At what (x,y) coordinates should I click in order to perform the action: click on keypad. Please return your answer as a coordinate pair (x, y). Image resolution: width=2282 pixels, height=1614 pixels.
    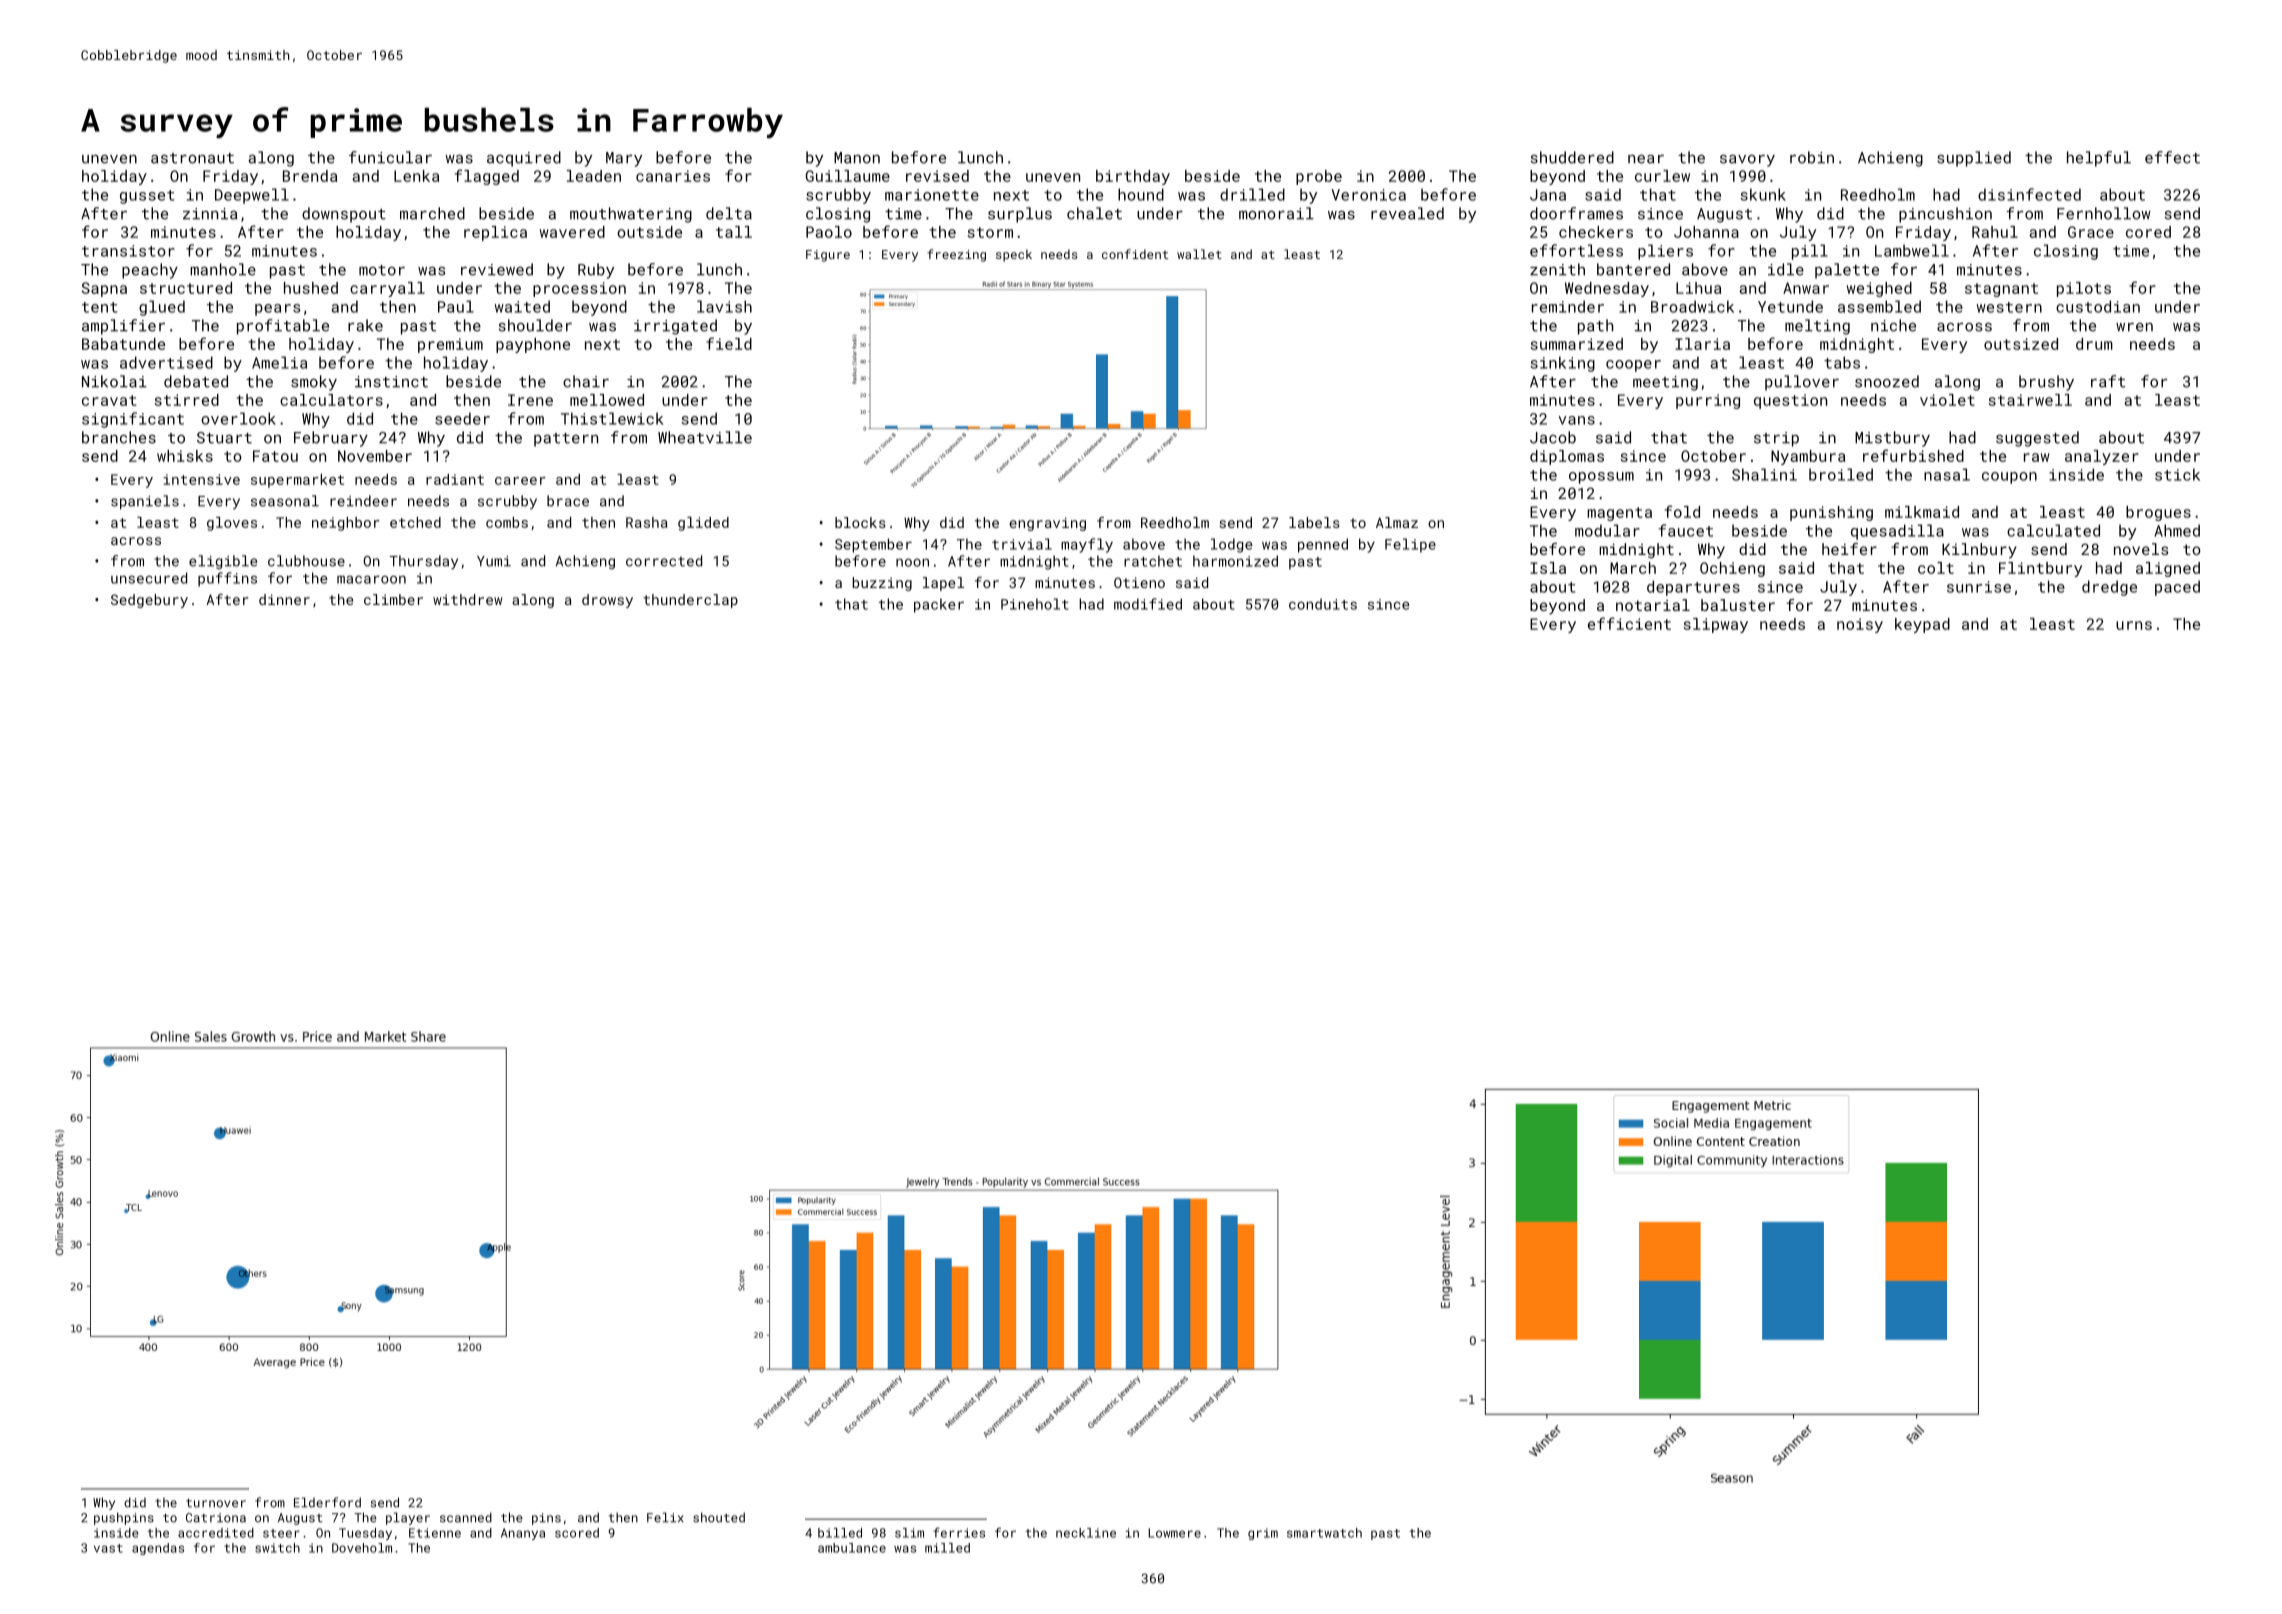
    Looking at the image, I should click on (1922, 625).
